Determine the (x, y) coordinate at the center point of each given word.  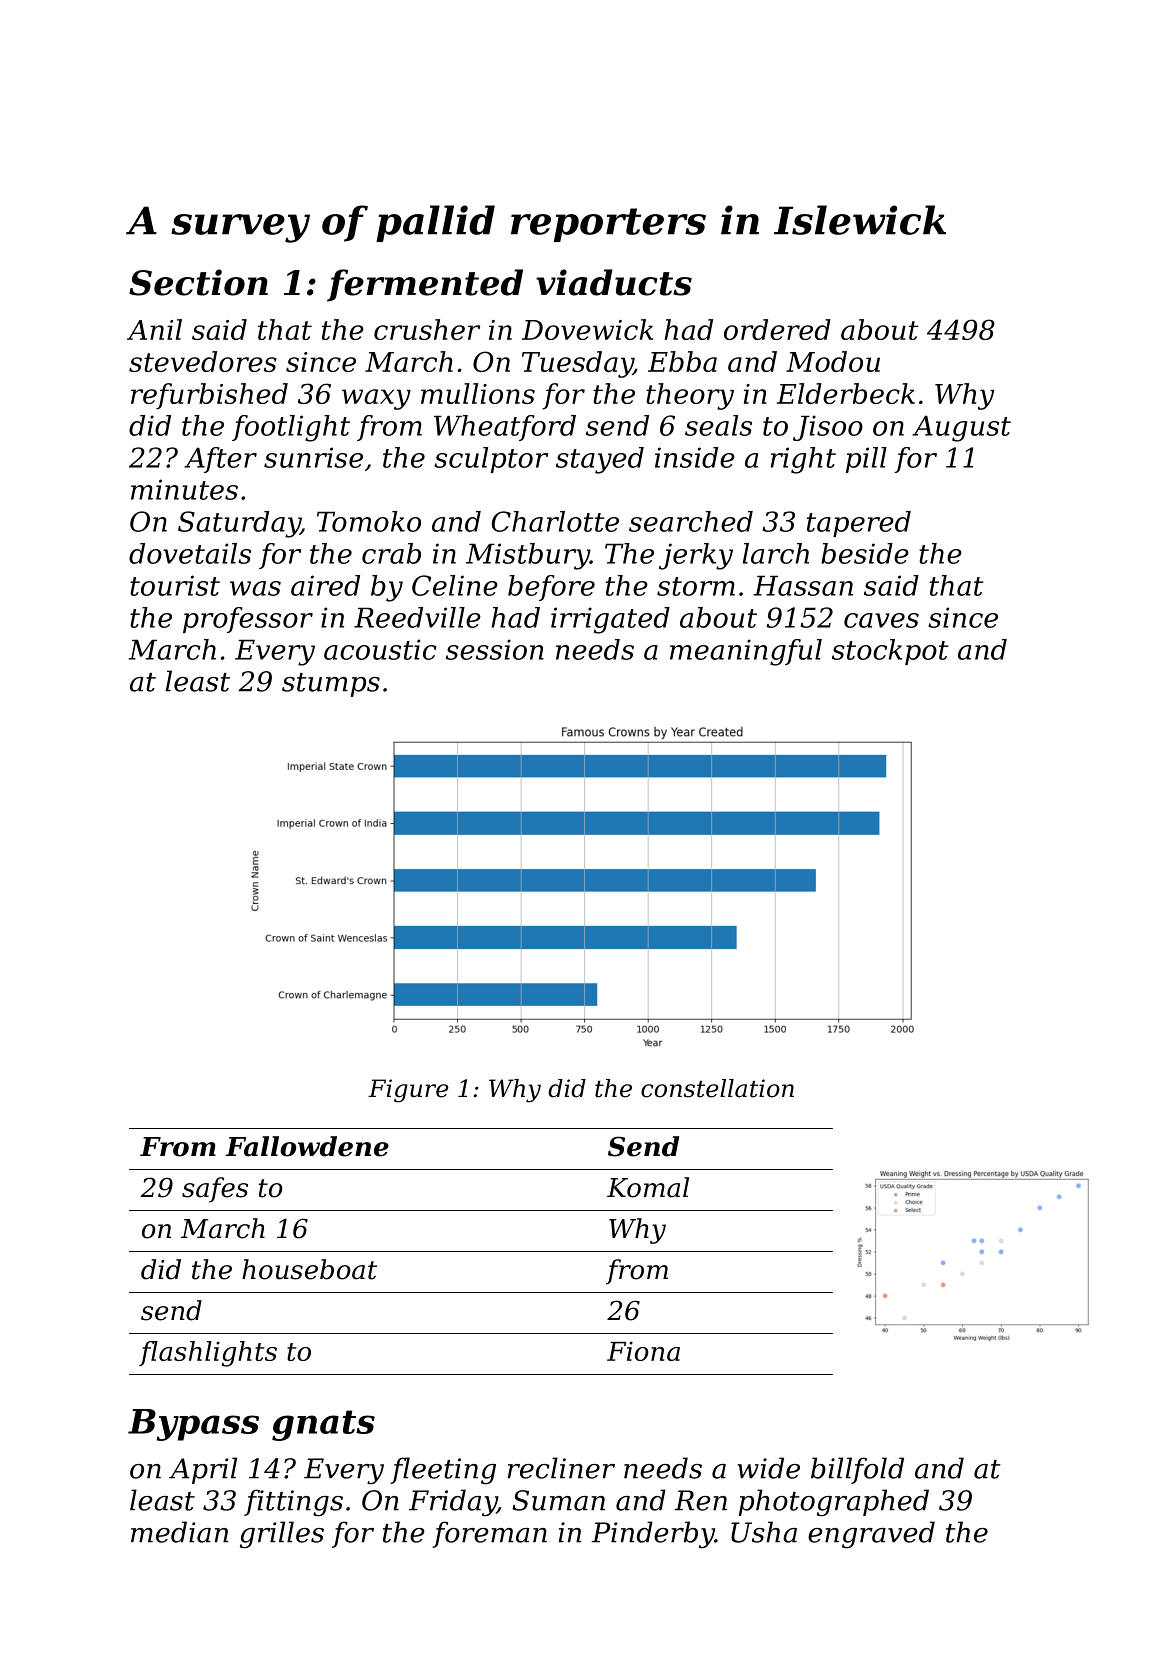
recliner (561, 1468)
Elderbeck (845, 393)
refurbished (209, 396)
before (551, 588)
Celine (455, 585)
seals (718, 425)
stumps (331, 685)
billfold (857, 1470)
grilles (282, 1535)
